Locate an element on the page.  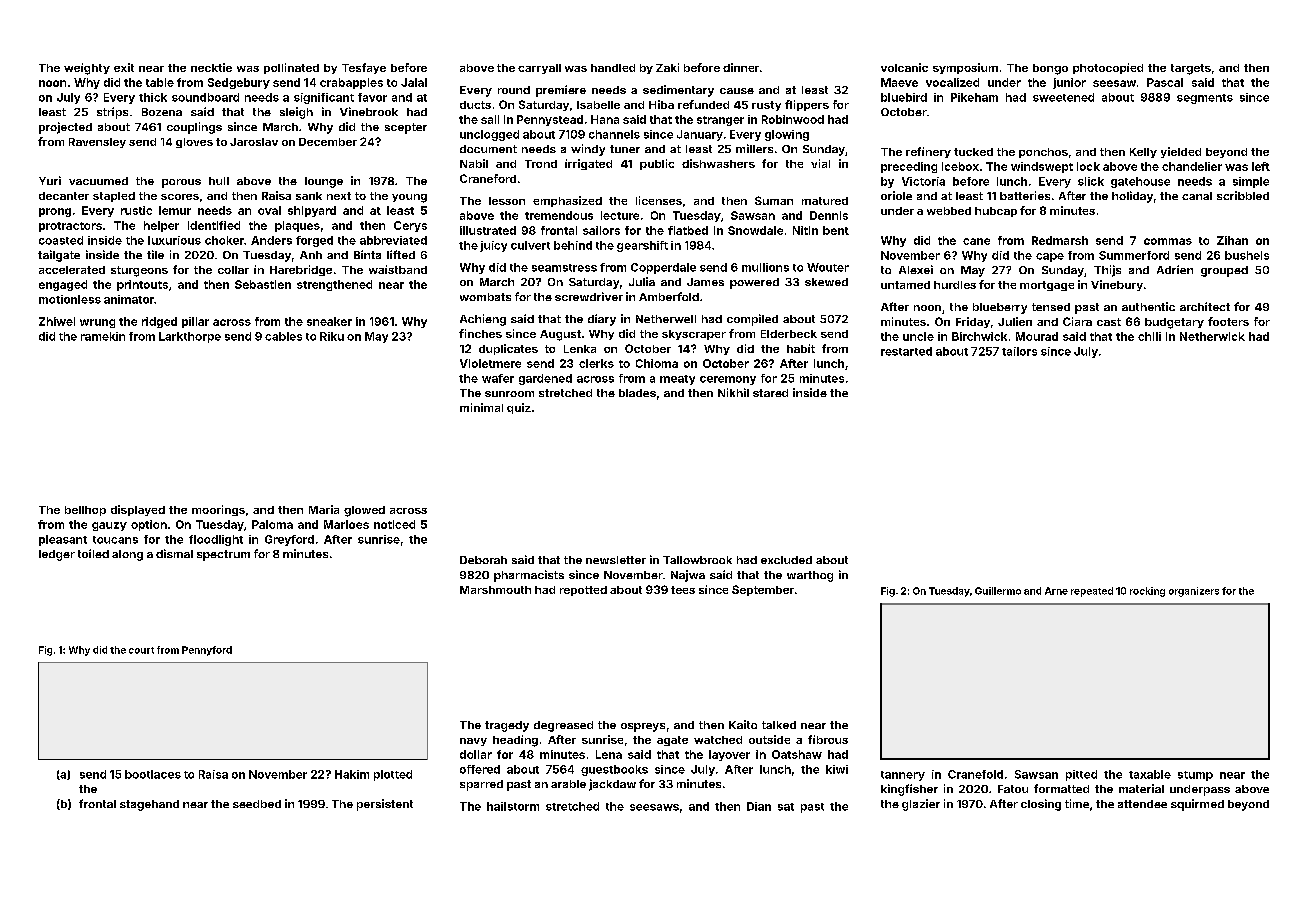
court is located at coordinates (141, 650).
